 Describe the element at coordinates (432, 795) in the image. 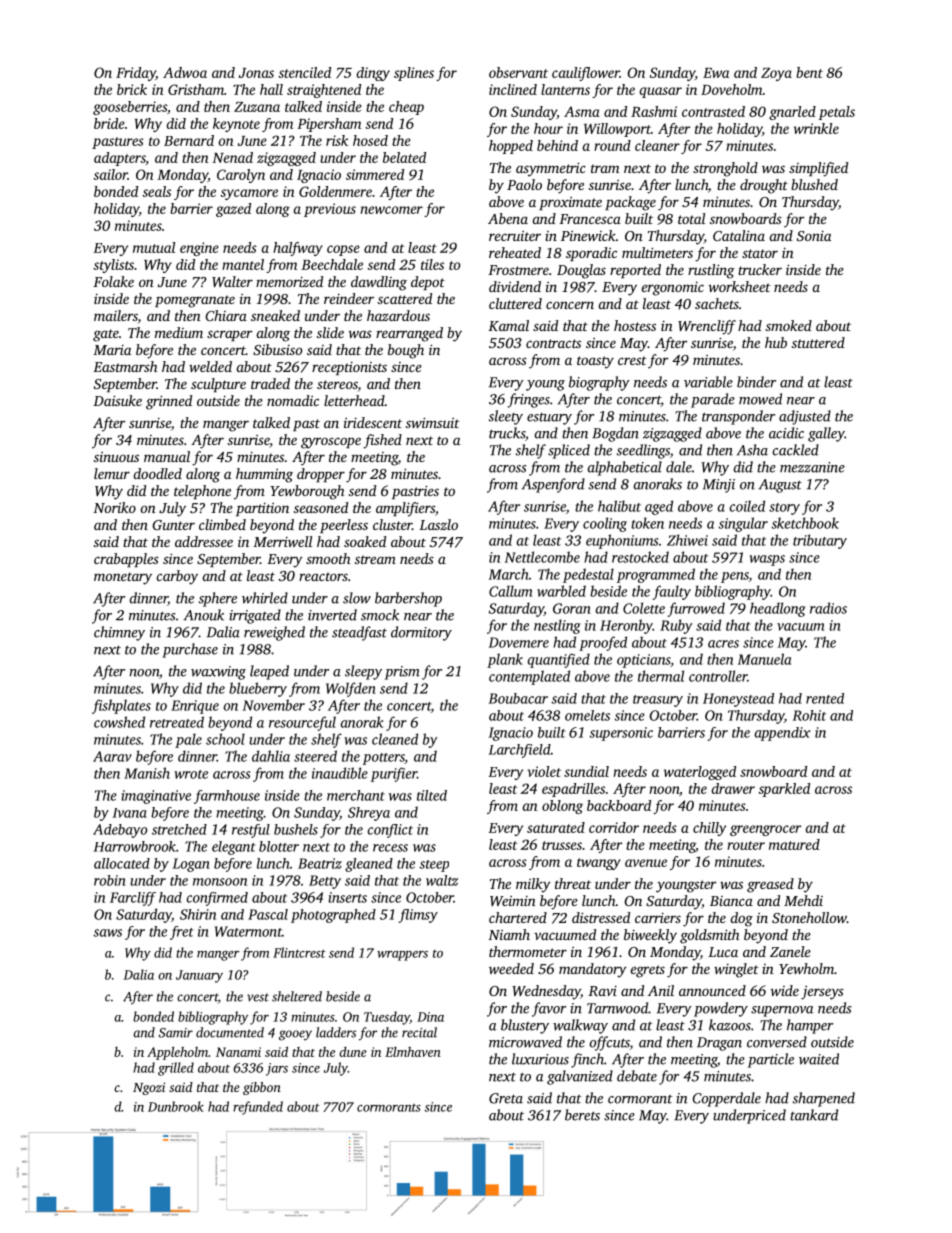

I see `tilted` at that location.
